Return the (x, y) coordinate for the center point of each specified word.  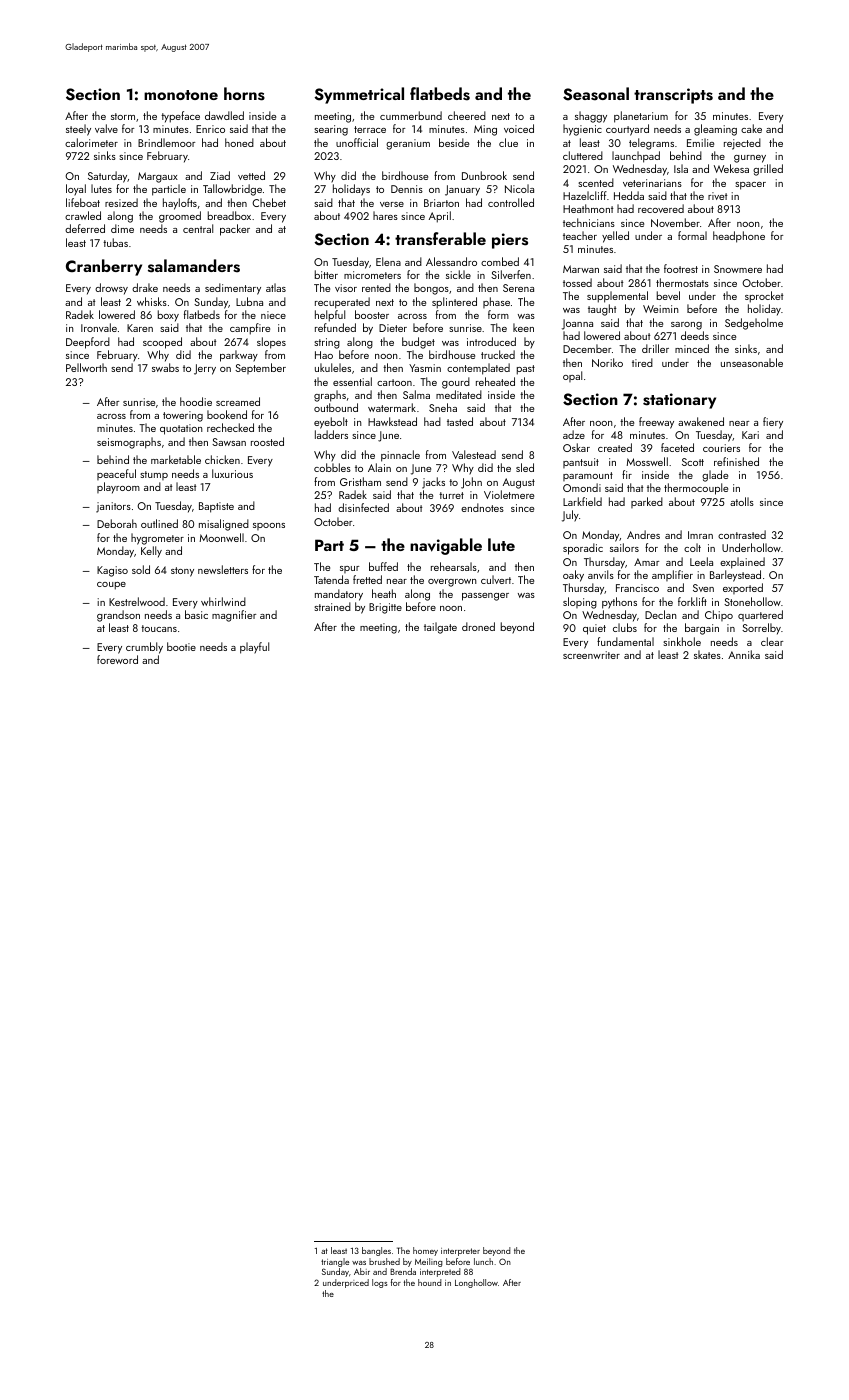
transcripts (673, 96)
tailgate (440, 628)
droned (478, 626)
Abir (362, 1271)
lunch (483, 1261)
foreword (117, 659)
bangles (376, 1251)
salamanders (194, 266)
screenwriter (591, 655)
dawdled (224, 115)
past (526, 370)
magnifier (234, 616)
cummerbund (411, 115)
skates (707, 654)
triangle (335, 1262)
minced (692, 348)
